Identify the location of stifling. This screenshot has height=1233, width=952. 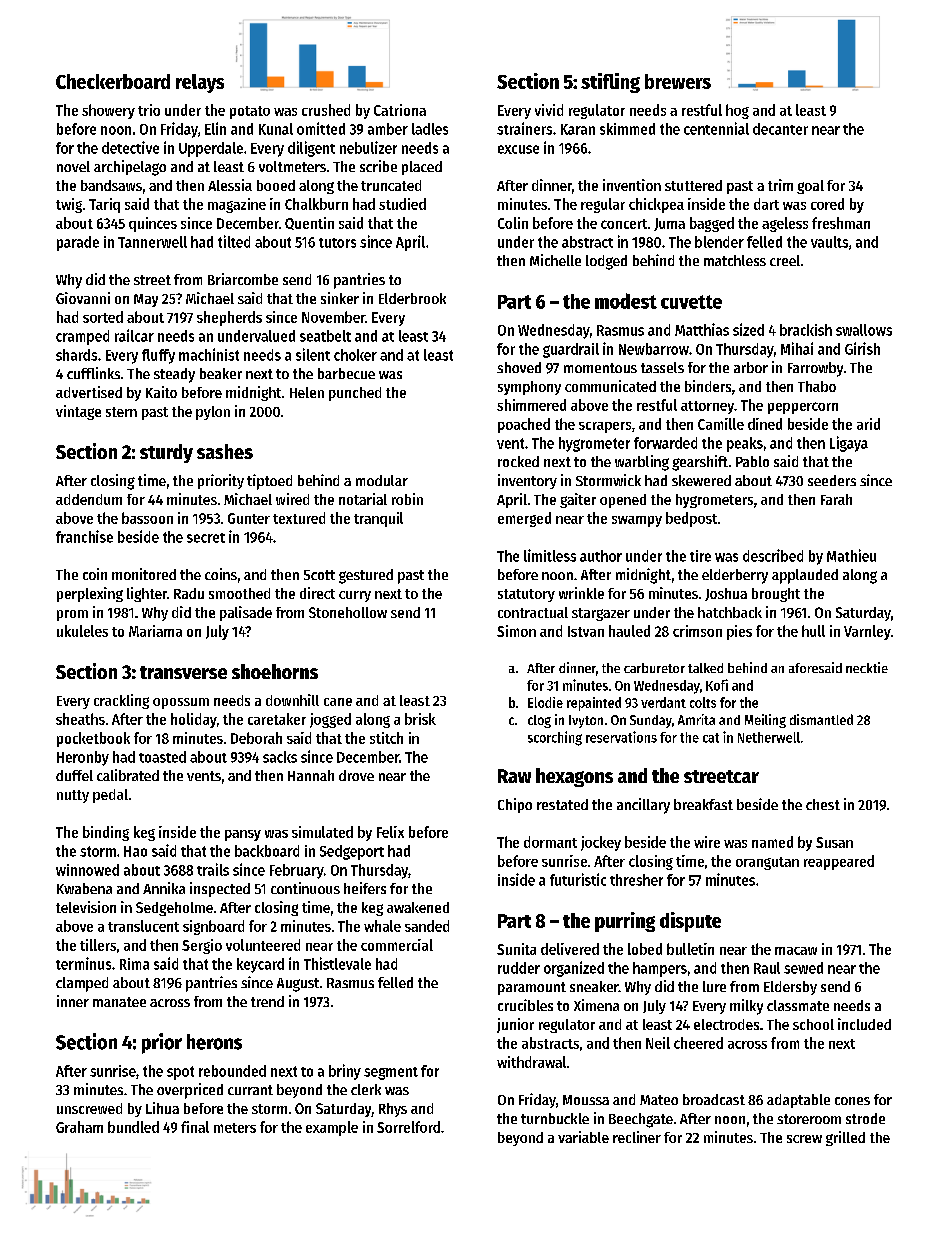
(610, 83).
